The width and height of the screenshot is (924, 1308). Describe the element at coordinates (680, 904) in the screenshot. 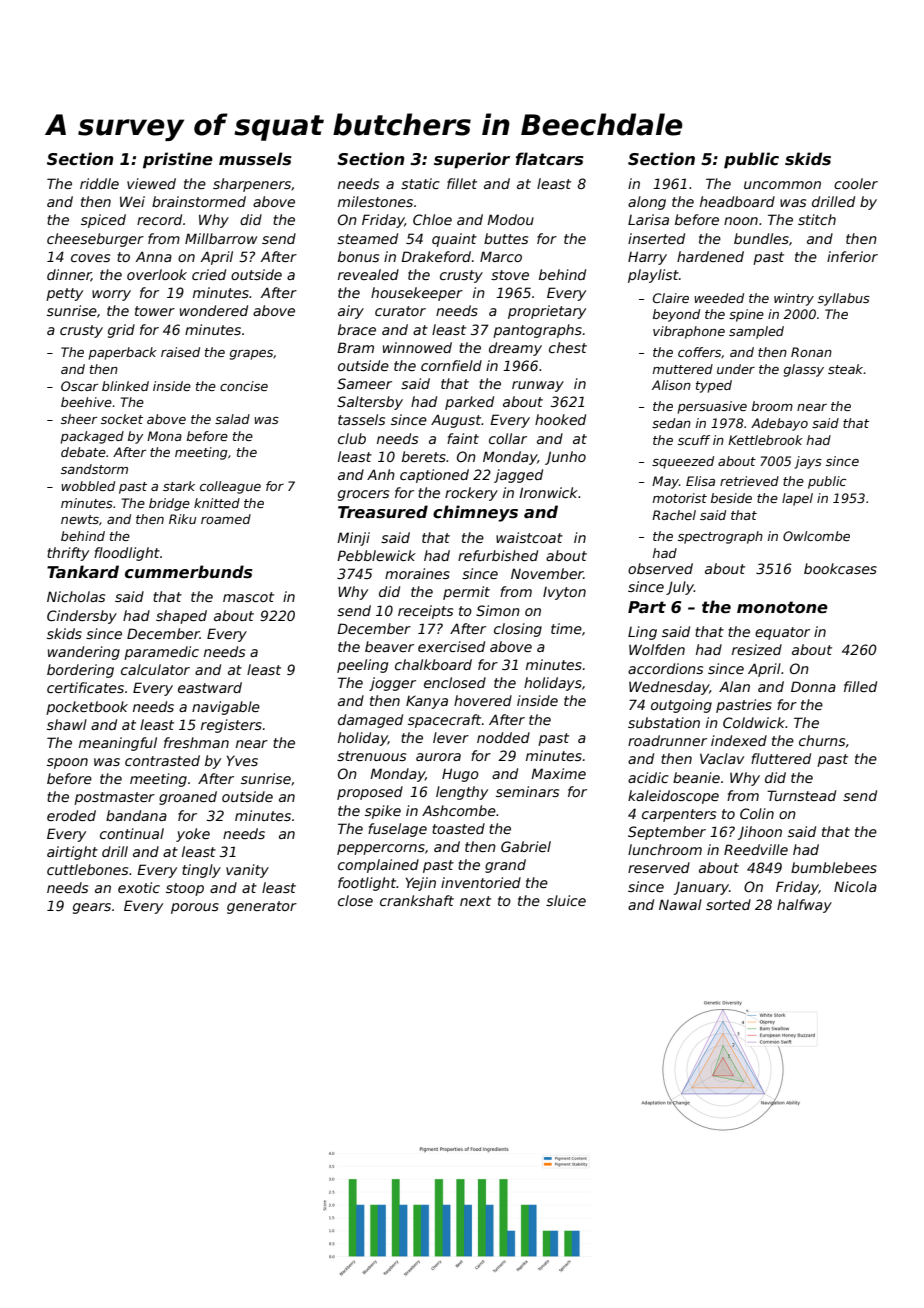

I see `Nawal` at that location.
